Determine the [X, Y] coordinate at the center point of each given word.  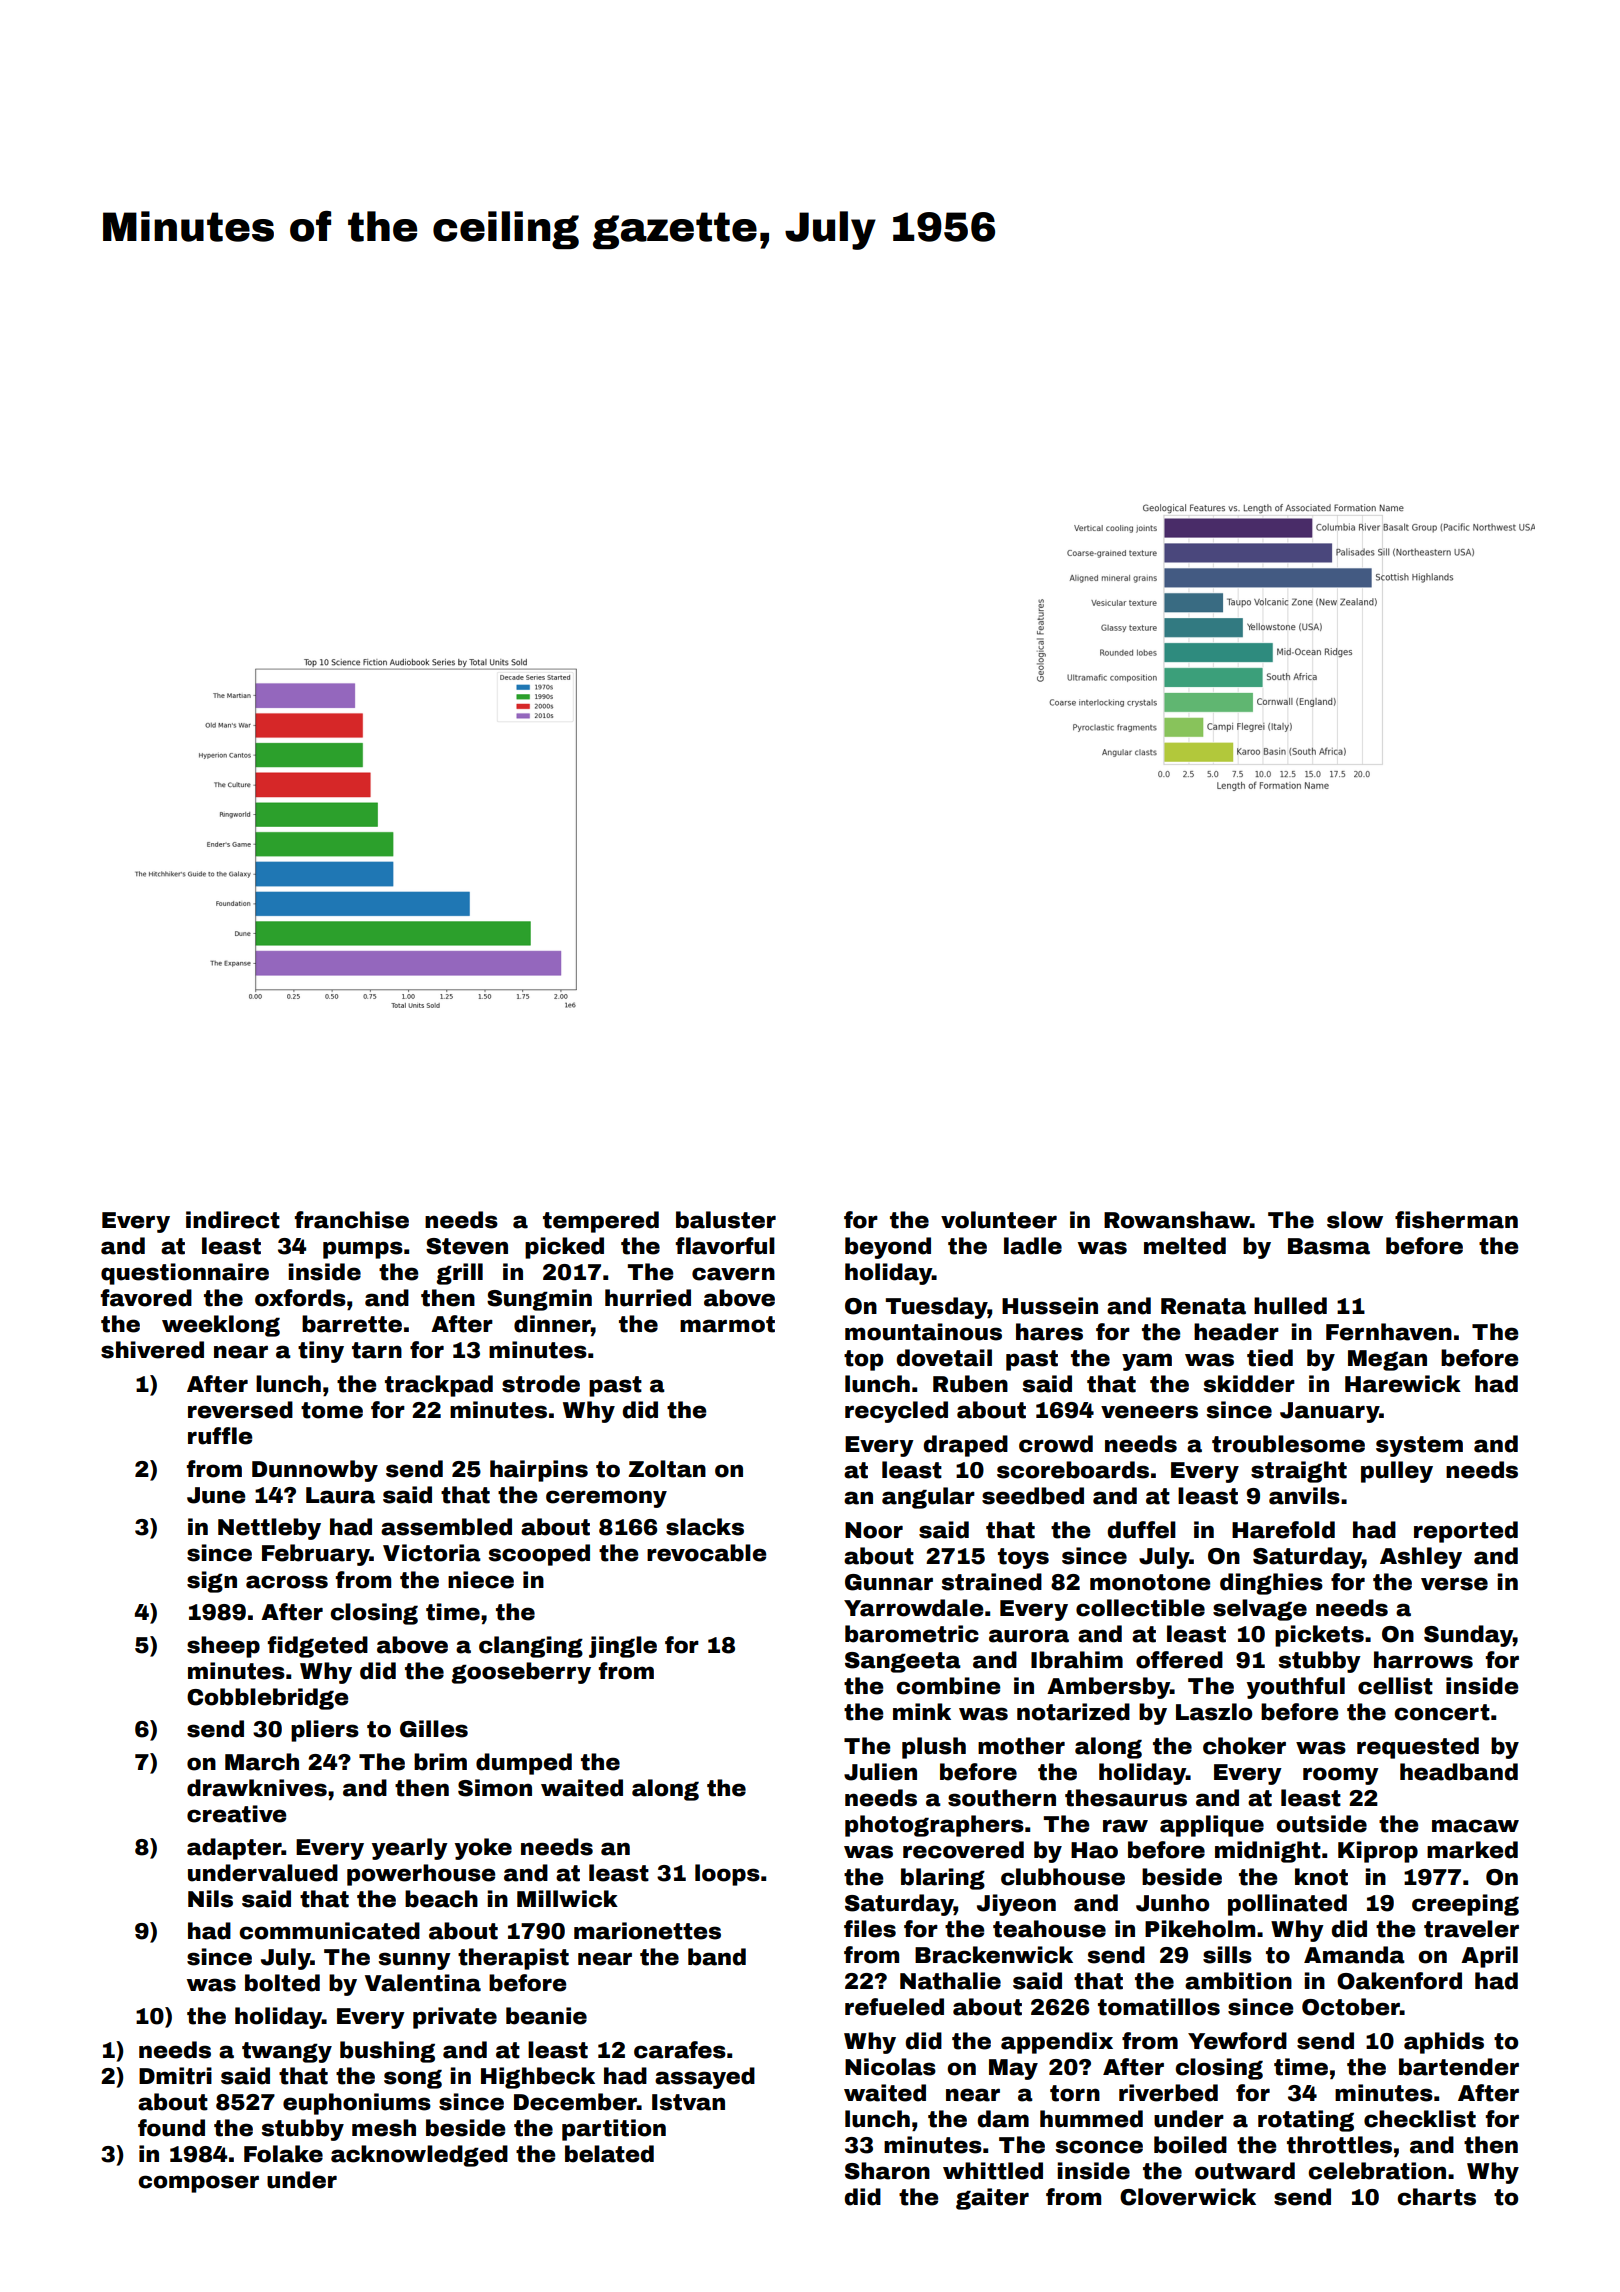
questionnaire [185, 1274]
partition [614, 2130]
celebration [1377, 2171]
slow [1355, 1220]
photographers [934, 1826]
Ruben [970, 1384]
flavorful [725, 1246]
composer [198, 2184]
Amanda [1354, 1955]
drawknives [257, 1788]
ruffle [220, 1436]
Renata [1203, 1306]
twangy [287, 2052]
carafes [680, 2050]
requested [1418, 1748]
